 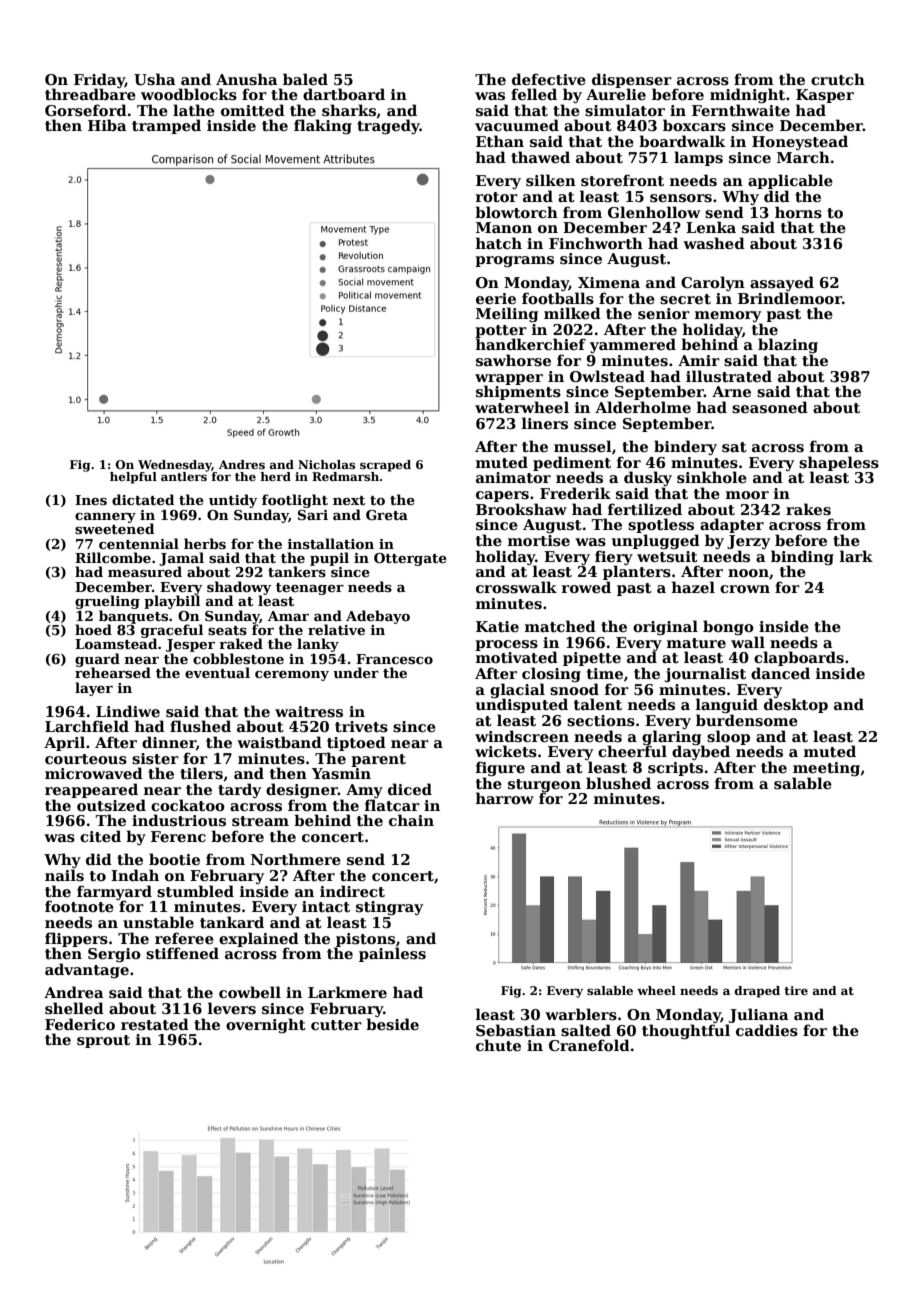 What do you see at coordinates (266, 1025) in the screenshot?
I see `overnight` at bounding box center [266, 1025].
